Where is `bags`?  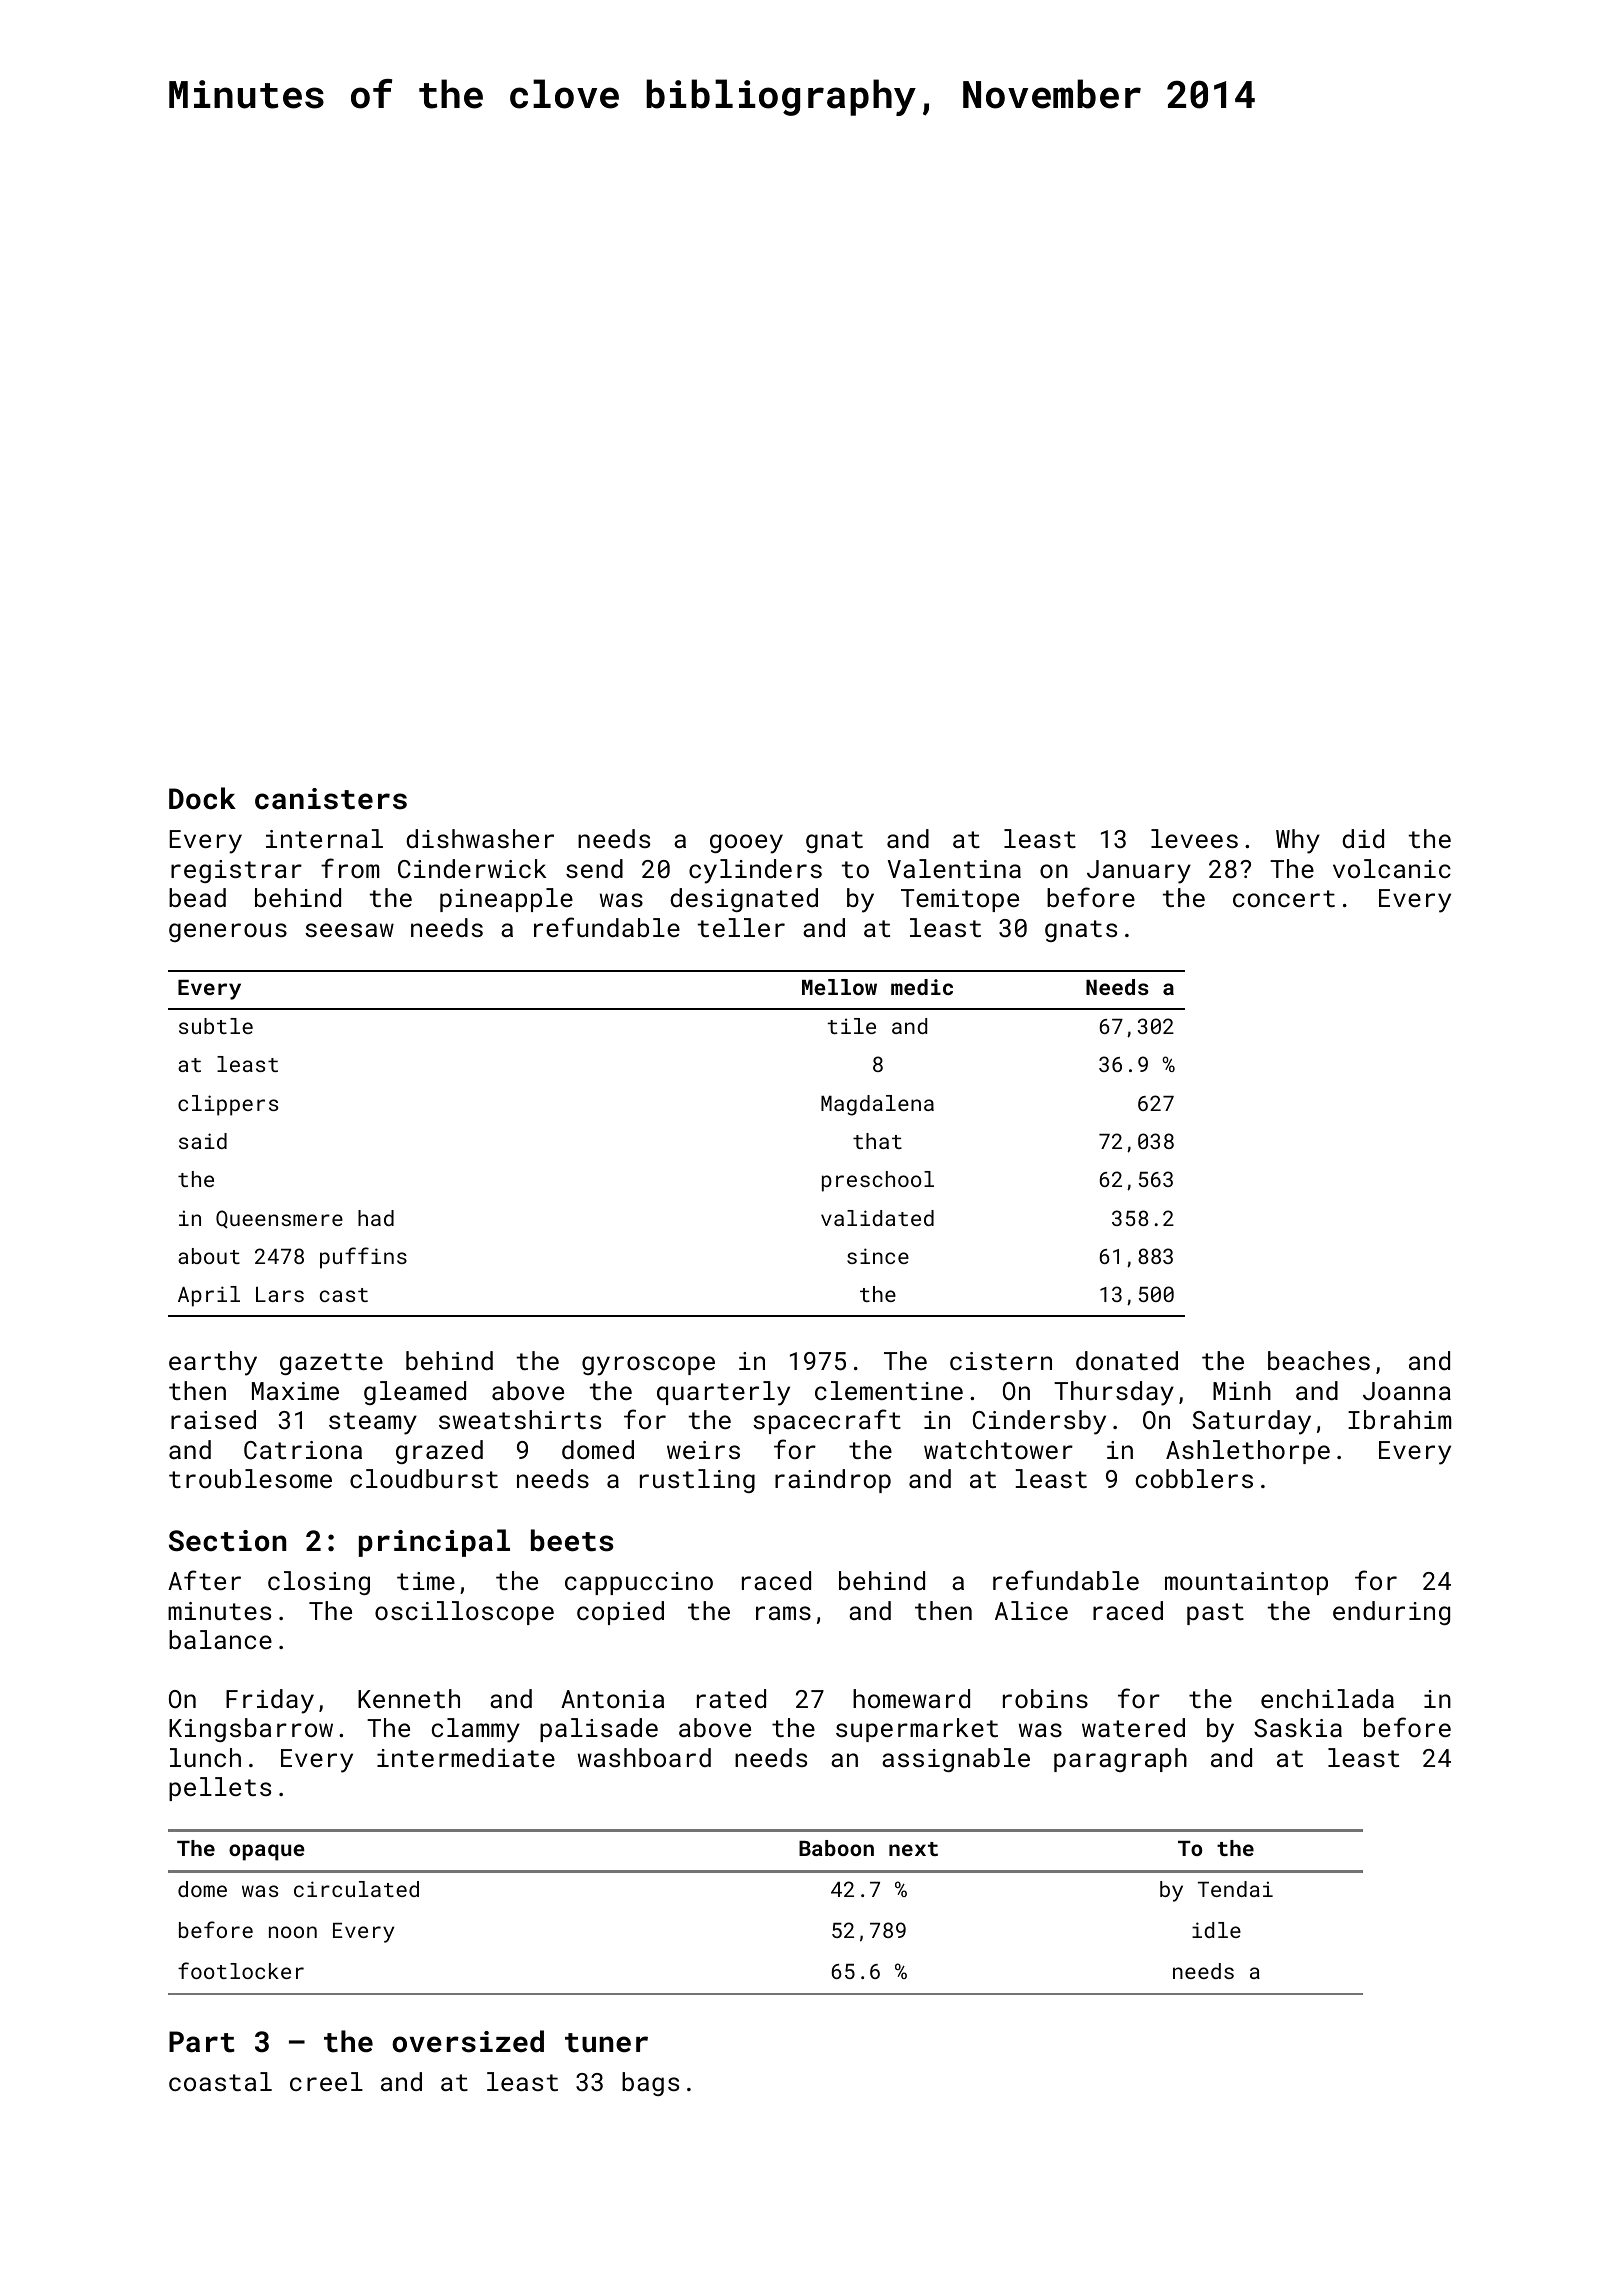
bags is located at coordinates (650, 2084).
